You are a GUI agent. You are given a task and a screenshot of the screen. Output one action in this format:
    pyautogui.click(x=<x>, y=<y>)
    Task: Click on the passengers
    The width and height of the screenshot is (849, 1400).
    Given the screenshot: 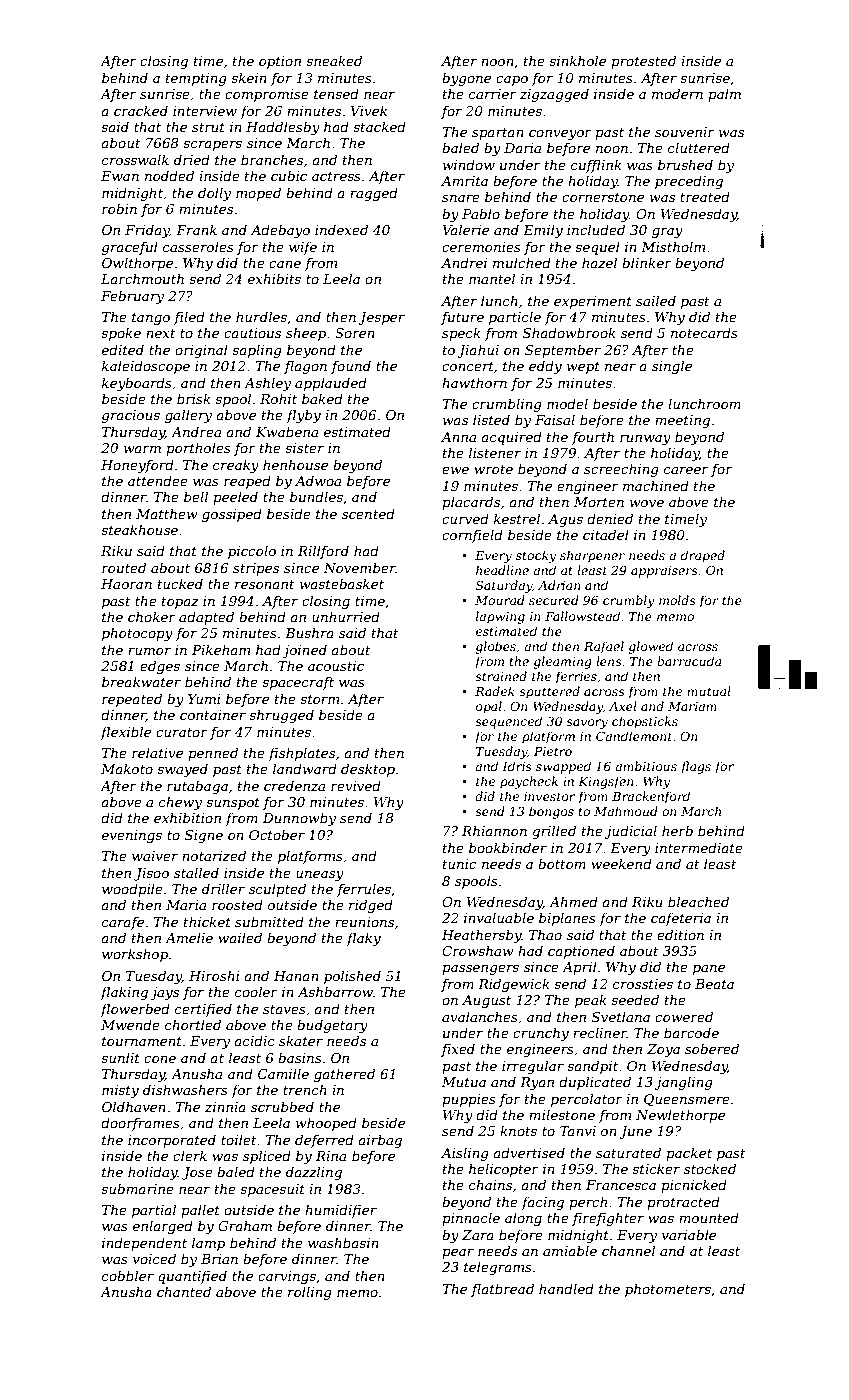 What is the action you would take?
    pyautogui.click(x=480, y=970)
